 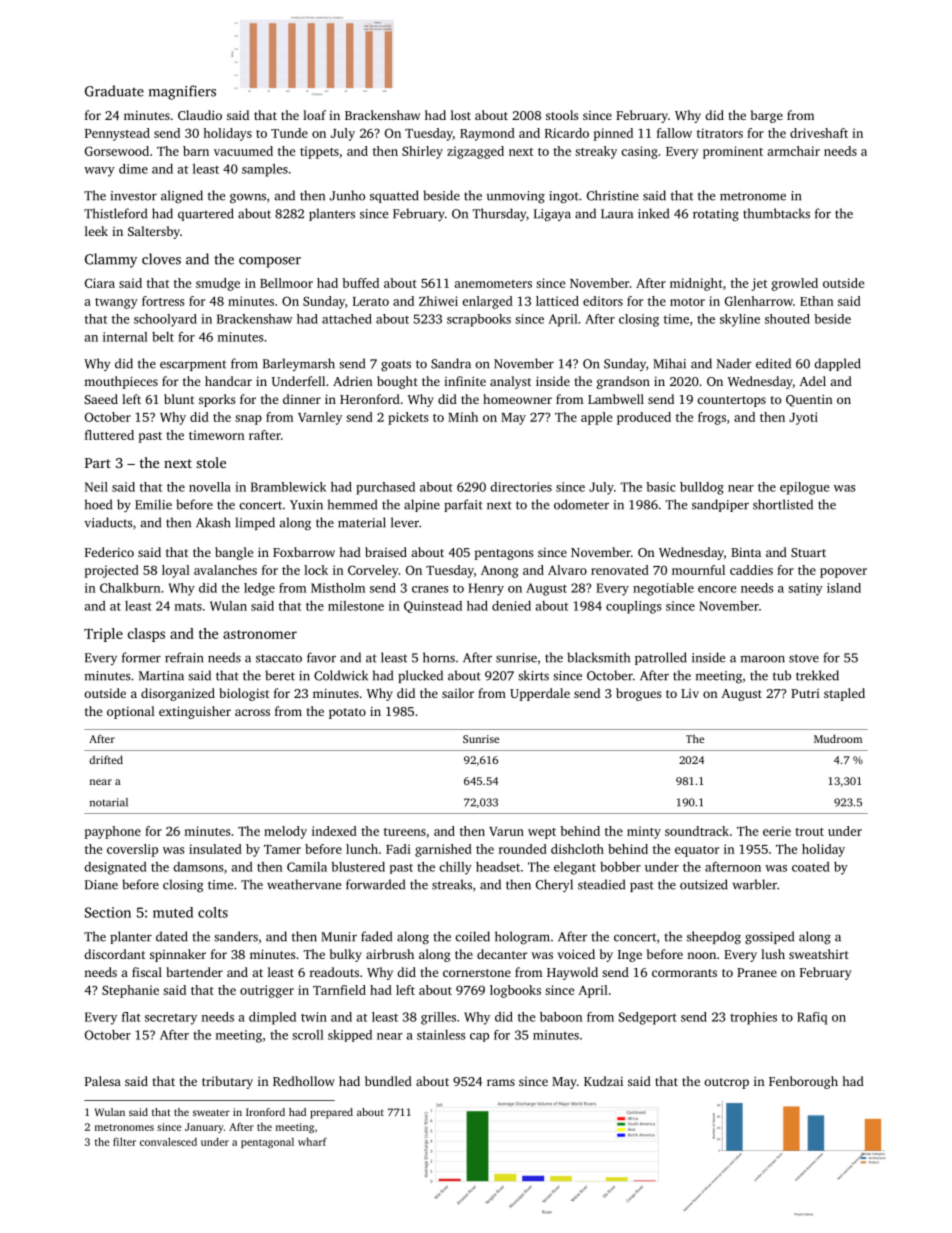 What do you see at coordinates (248, 198) in the page?
I see `gowns` at bounding box center [248, 198].
